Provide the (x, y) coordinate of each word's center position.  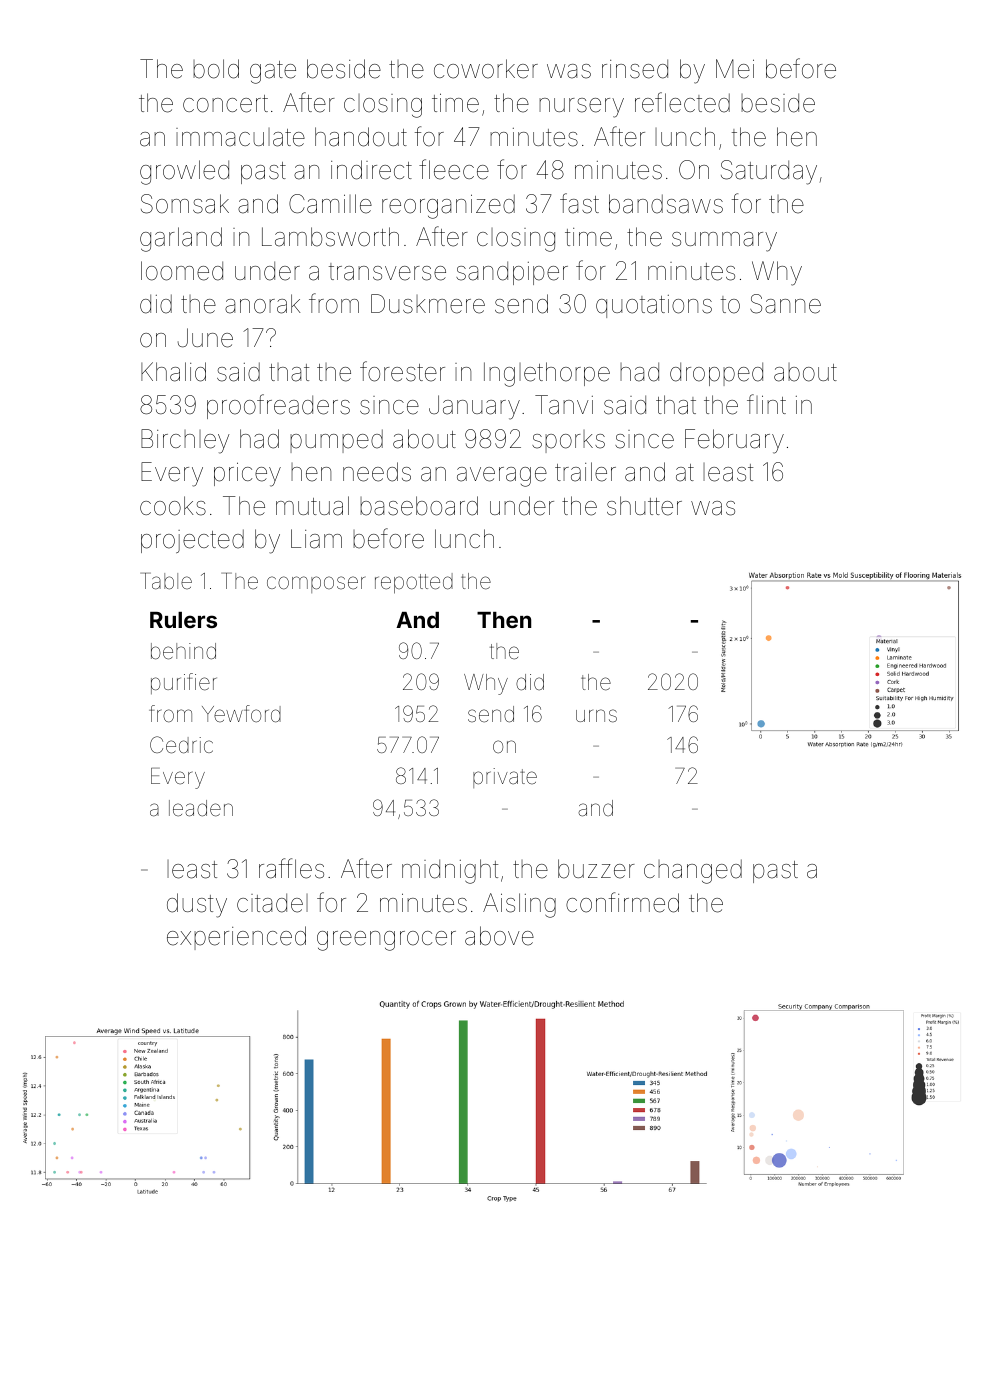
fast (579, 203)
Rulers (183, 620)
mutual (312, 506)
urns (596, 716)
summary (724, 242)
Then (504, 620)
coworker (486, 69)
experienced (236, 938)
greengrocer (386, 941)
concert (225, 104)
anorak (262, 304)
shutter (644, 506)
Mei (735, 69)
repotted (414, 583)
